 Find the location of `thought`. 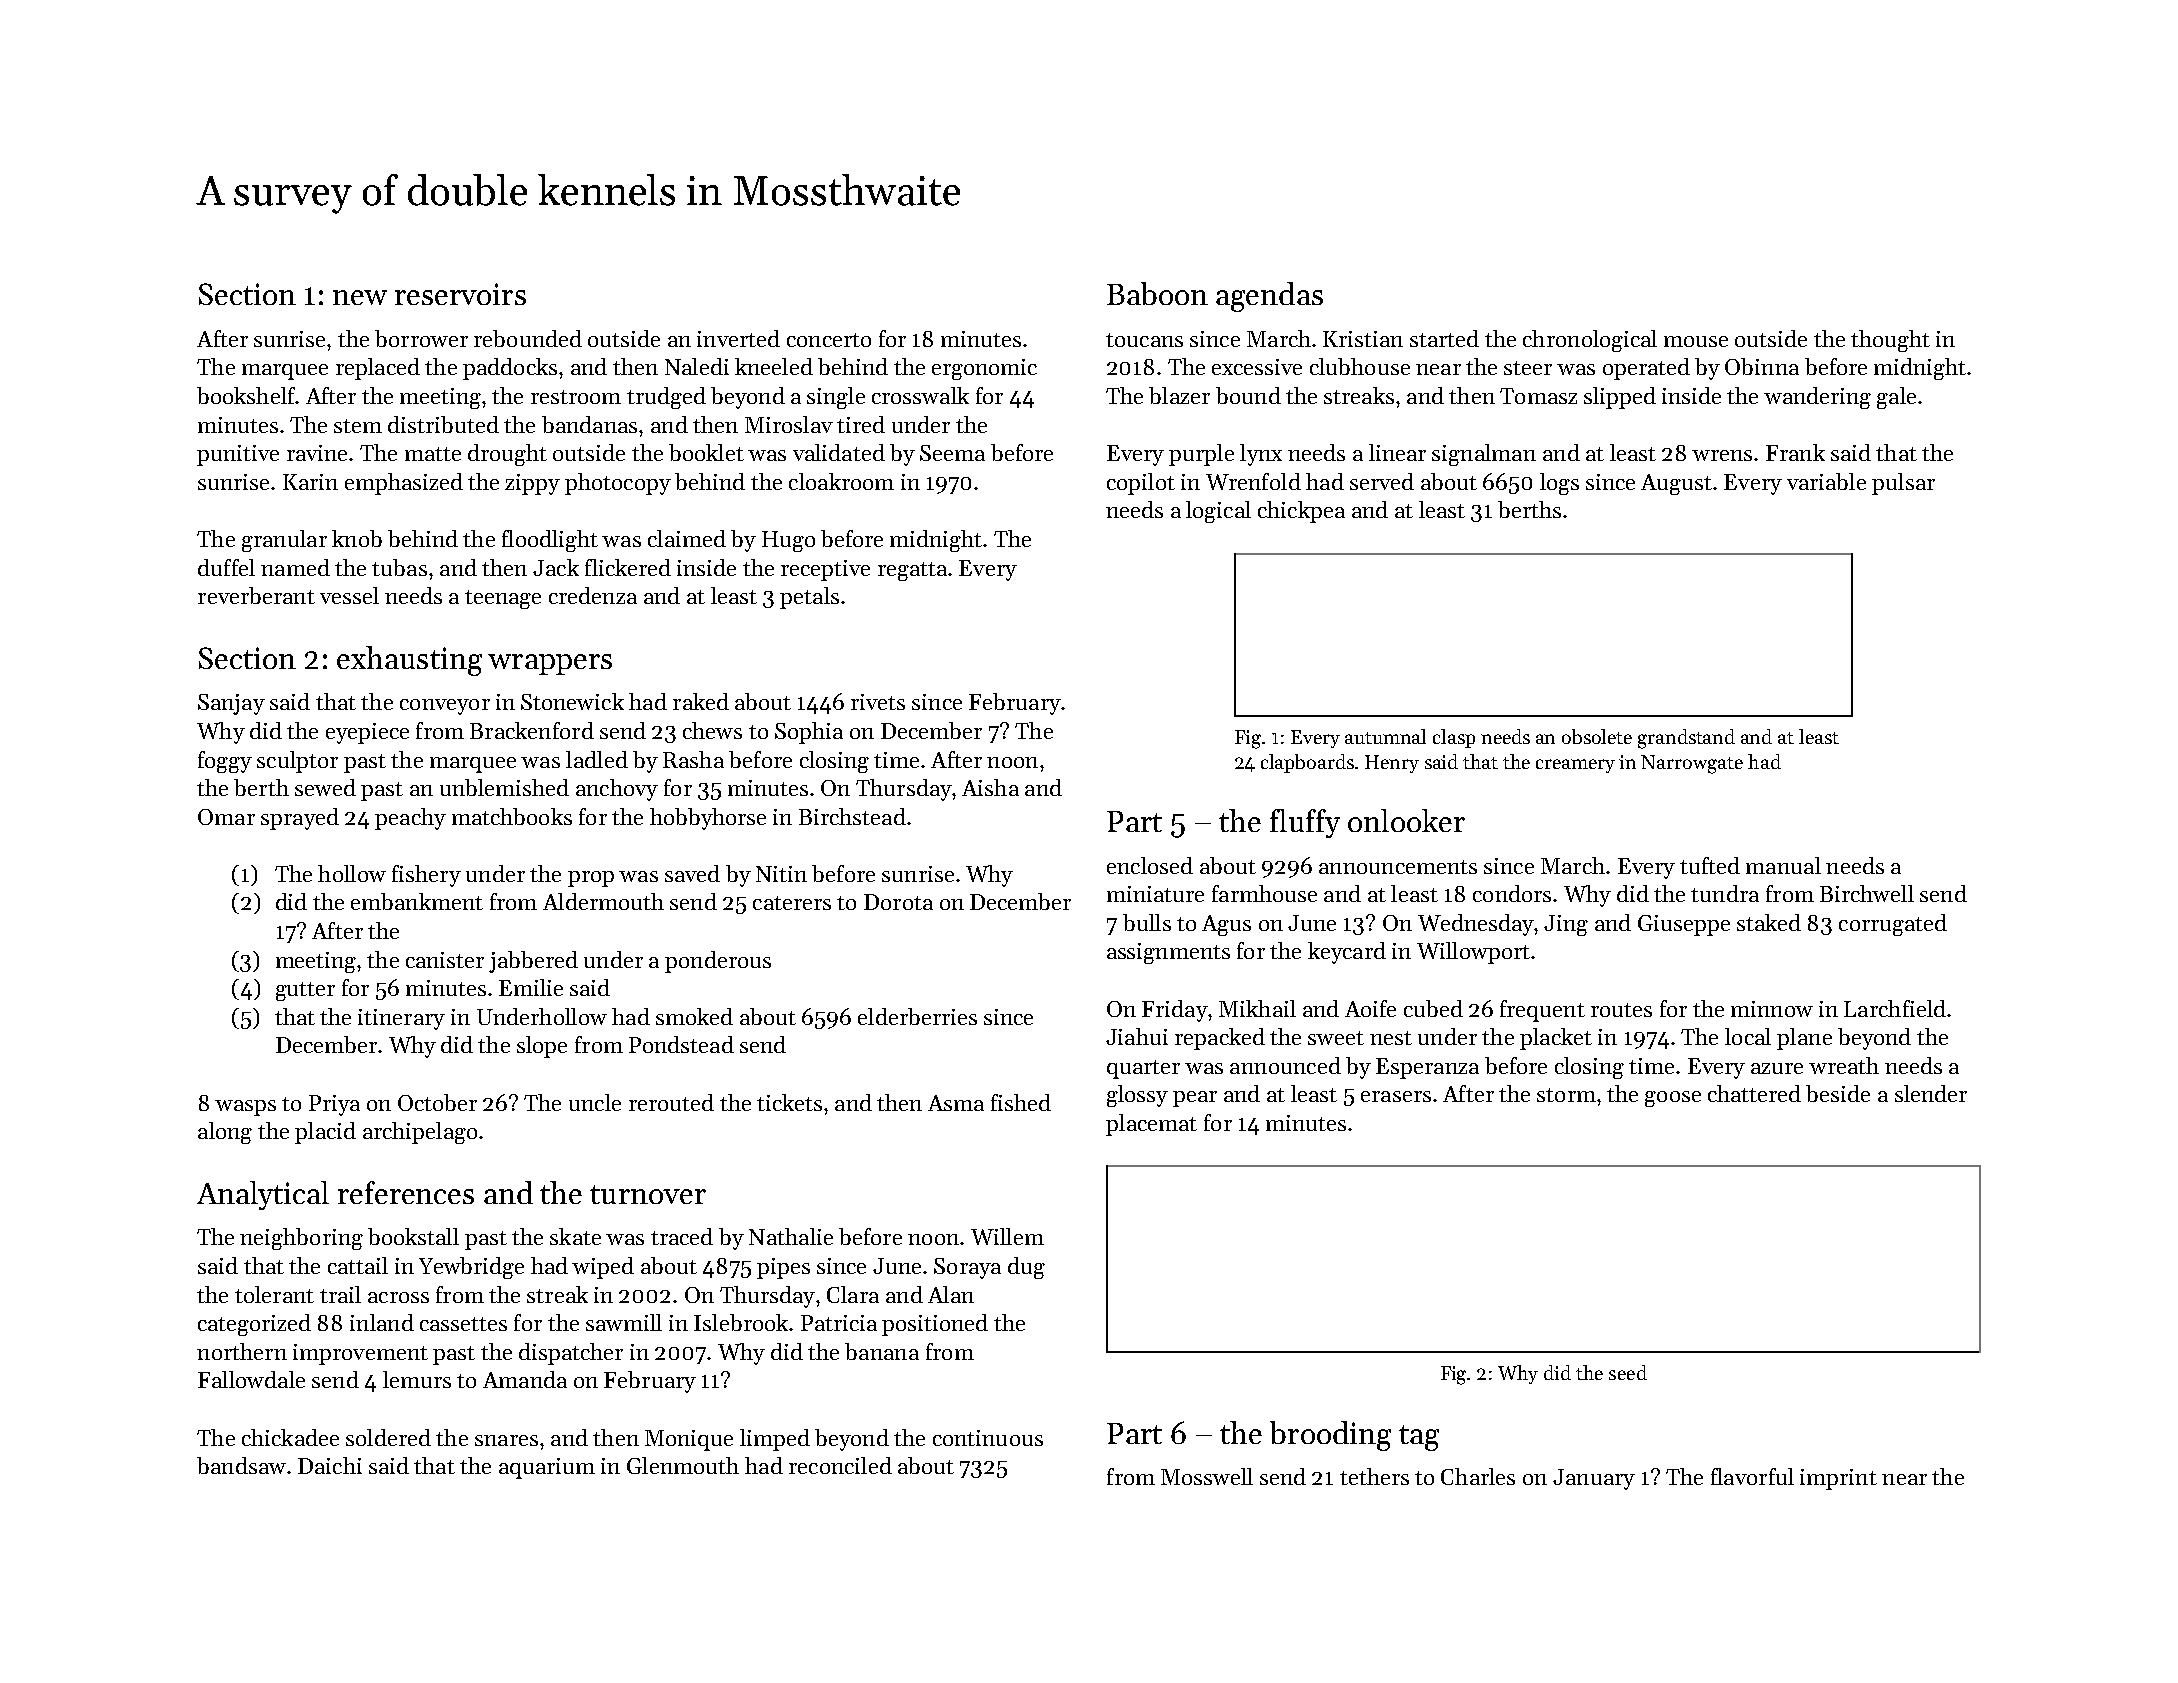

thought is located at coordinates (1890, 341).
